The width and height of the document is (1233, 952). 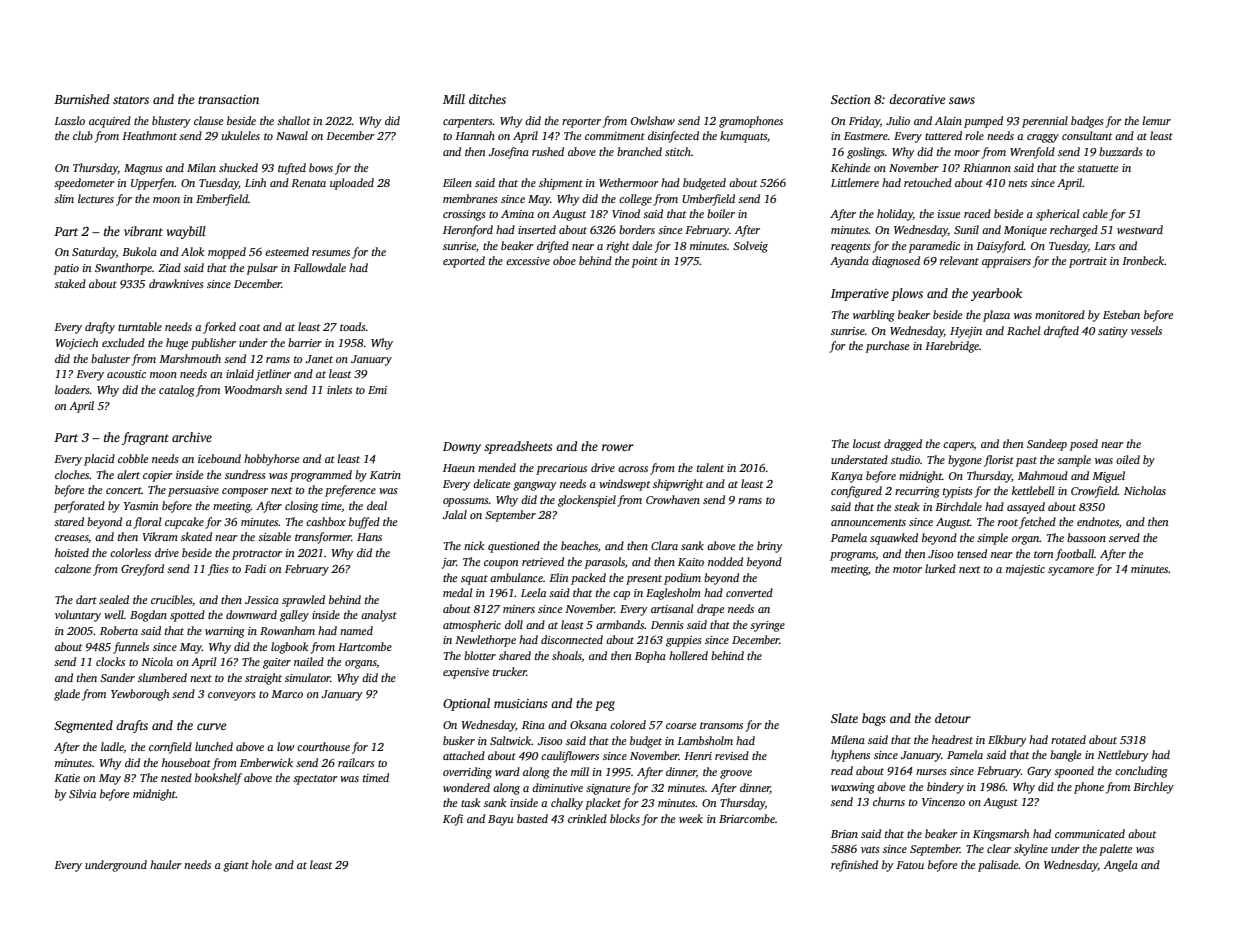 I want to click on guppies, so click(x=684, y=641).
